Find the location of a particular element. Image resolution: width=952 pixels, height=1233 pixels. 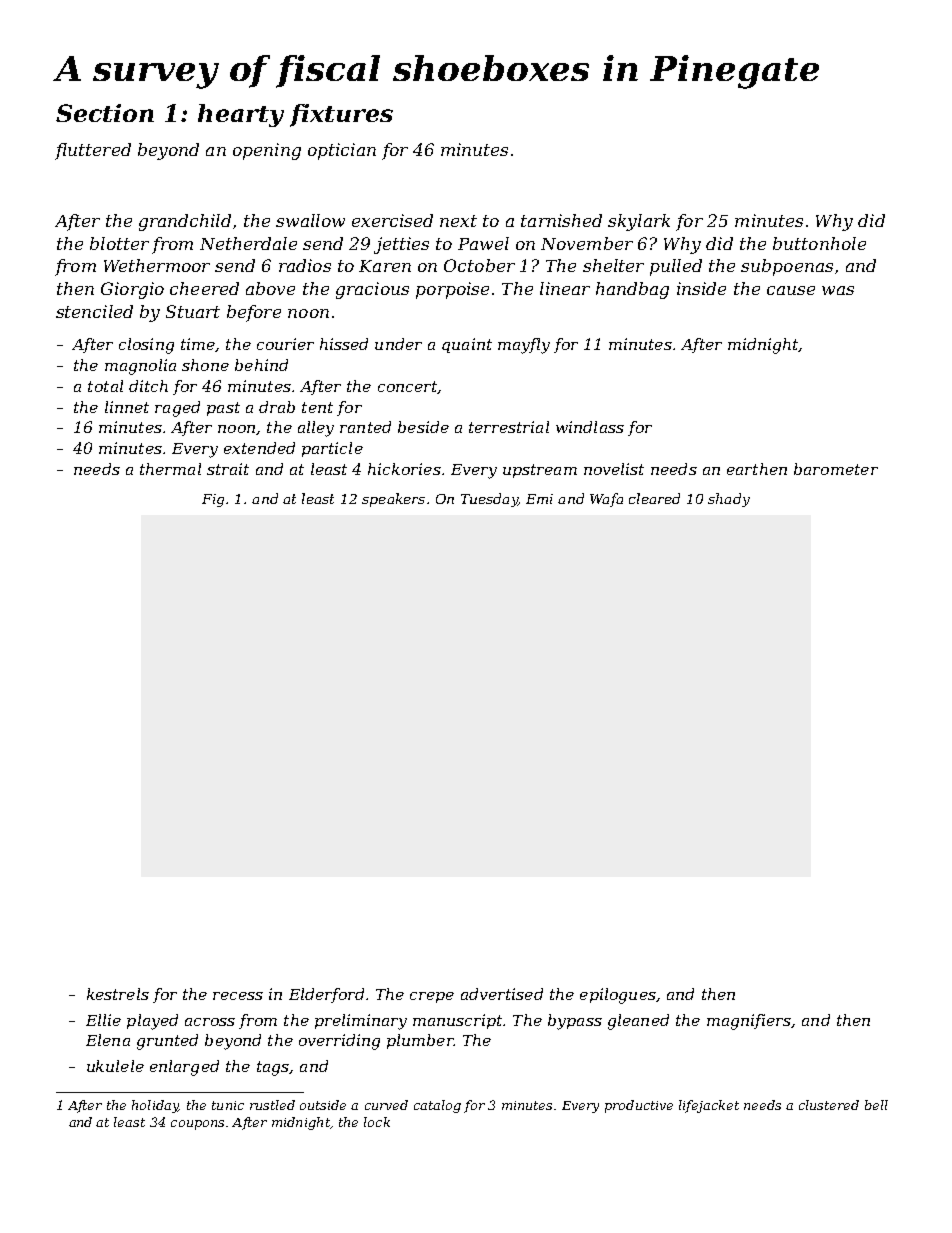

shady is located at coordinates (729, 500).
